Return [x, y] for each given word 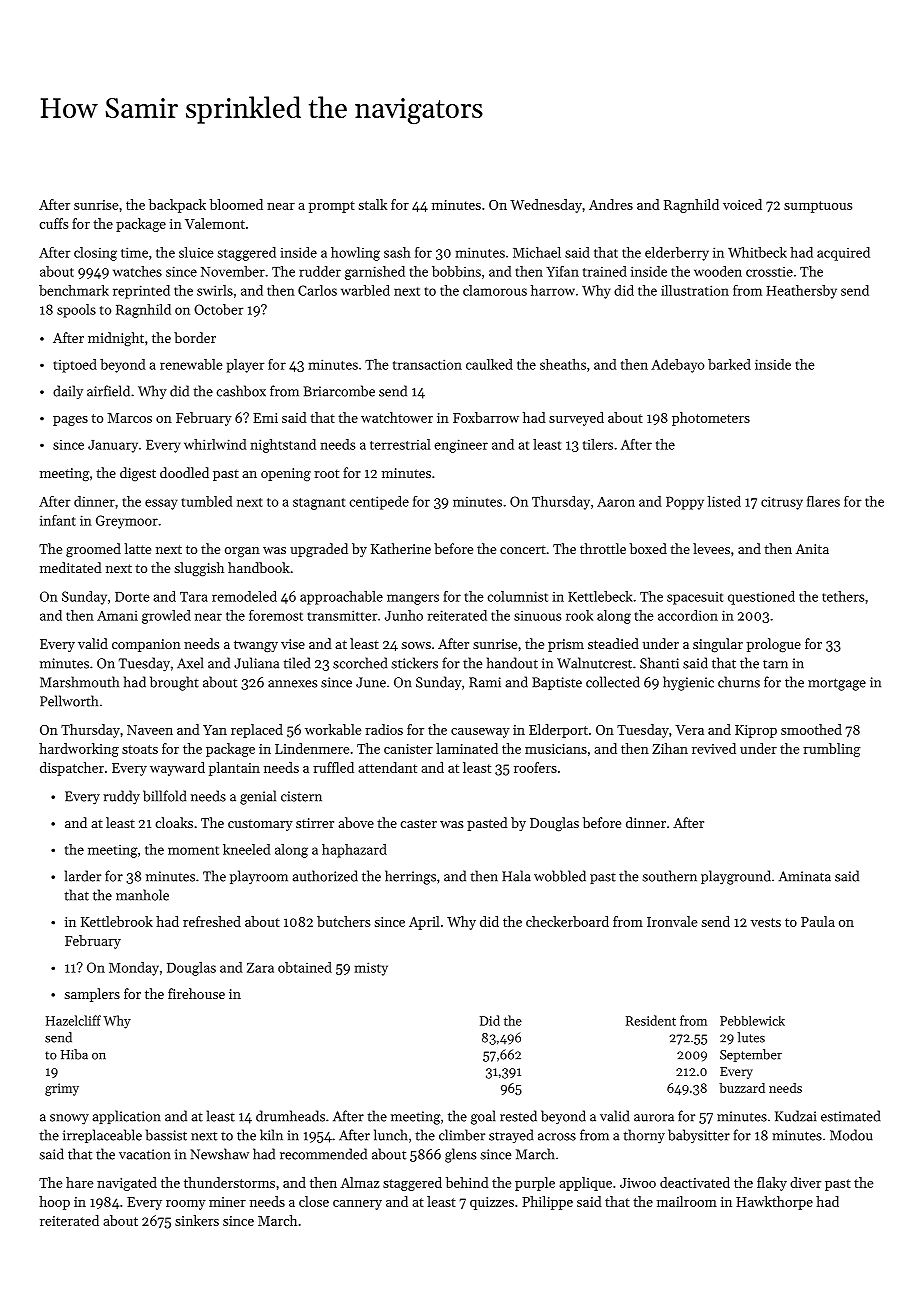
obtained [305, 967]
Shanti [659, 663]
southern [669, 876]
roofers [535, 767]
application [126, 1117]
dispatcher [72, 769]
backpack [177, 206]
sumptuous [818, 207]
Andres [611, 204]
